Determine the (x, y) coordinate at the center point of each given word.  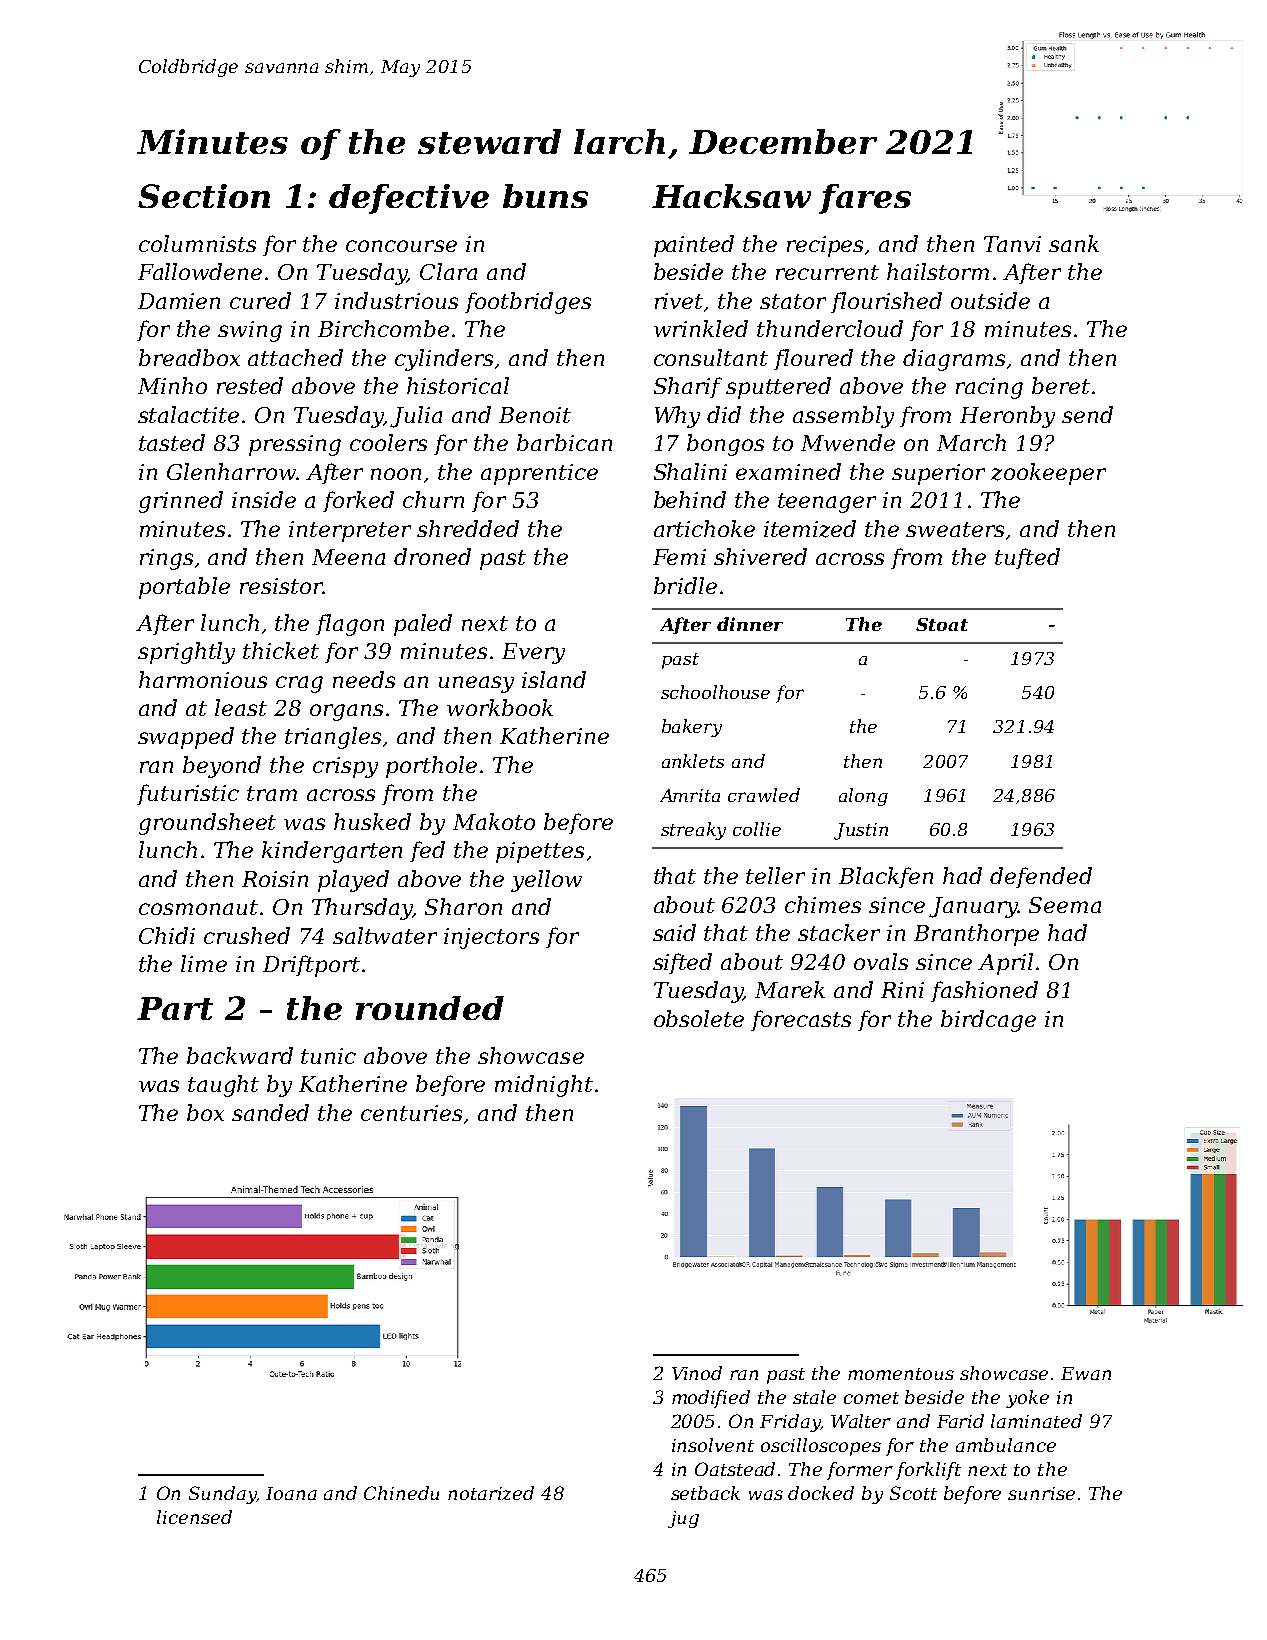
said (674, 932)
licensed (194, 1517)
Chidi (167, 935)
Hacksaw (731, 196)
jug (683, 1519)
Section (204, 196)
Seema (1065, 905)
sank (1074, 243)
